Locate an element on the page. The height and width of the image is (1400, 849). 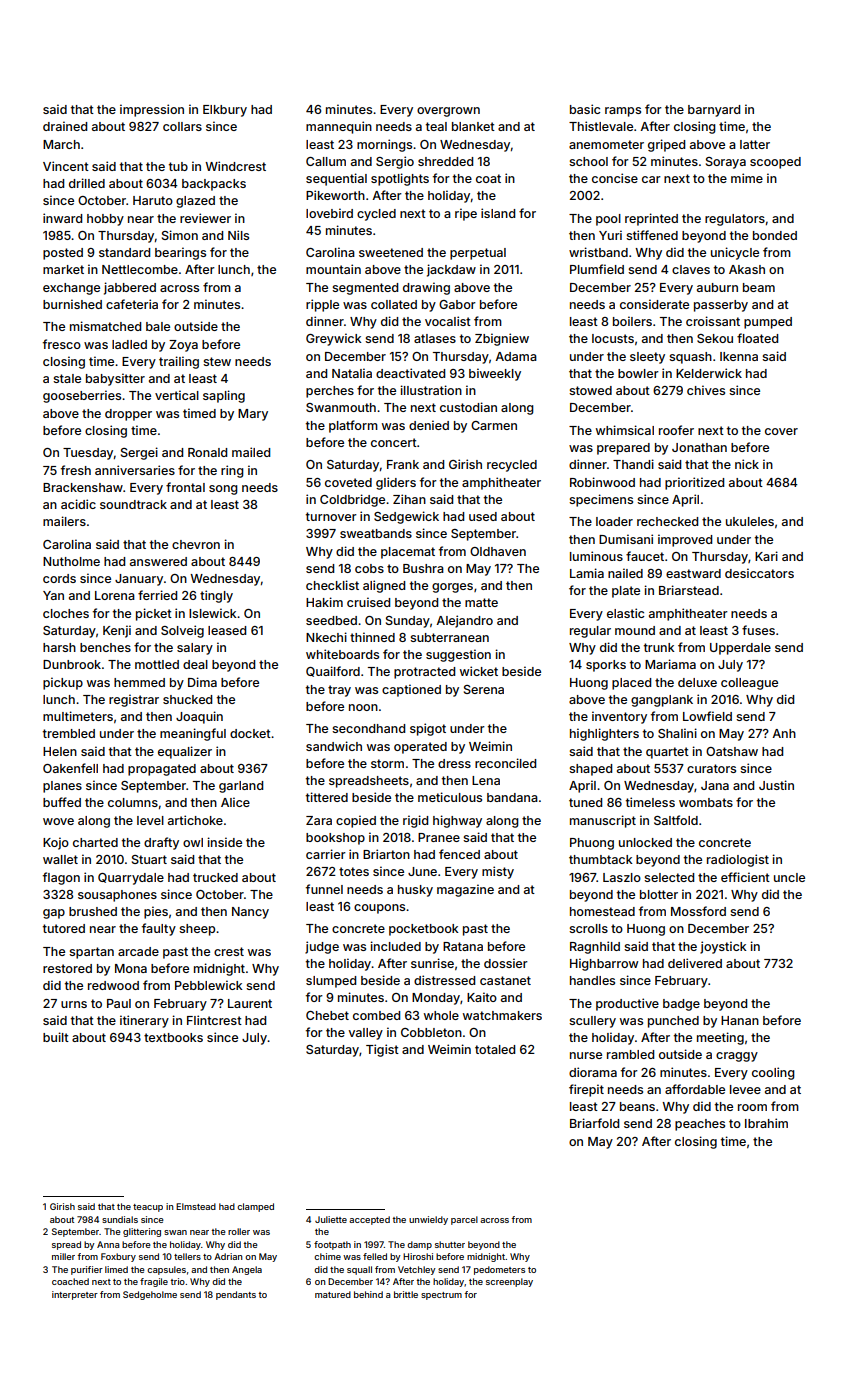
Haruto is located at coordinates (153, 200).
